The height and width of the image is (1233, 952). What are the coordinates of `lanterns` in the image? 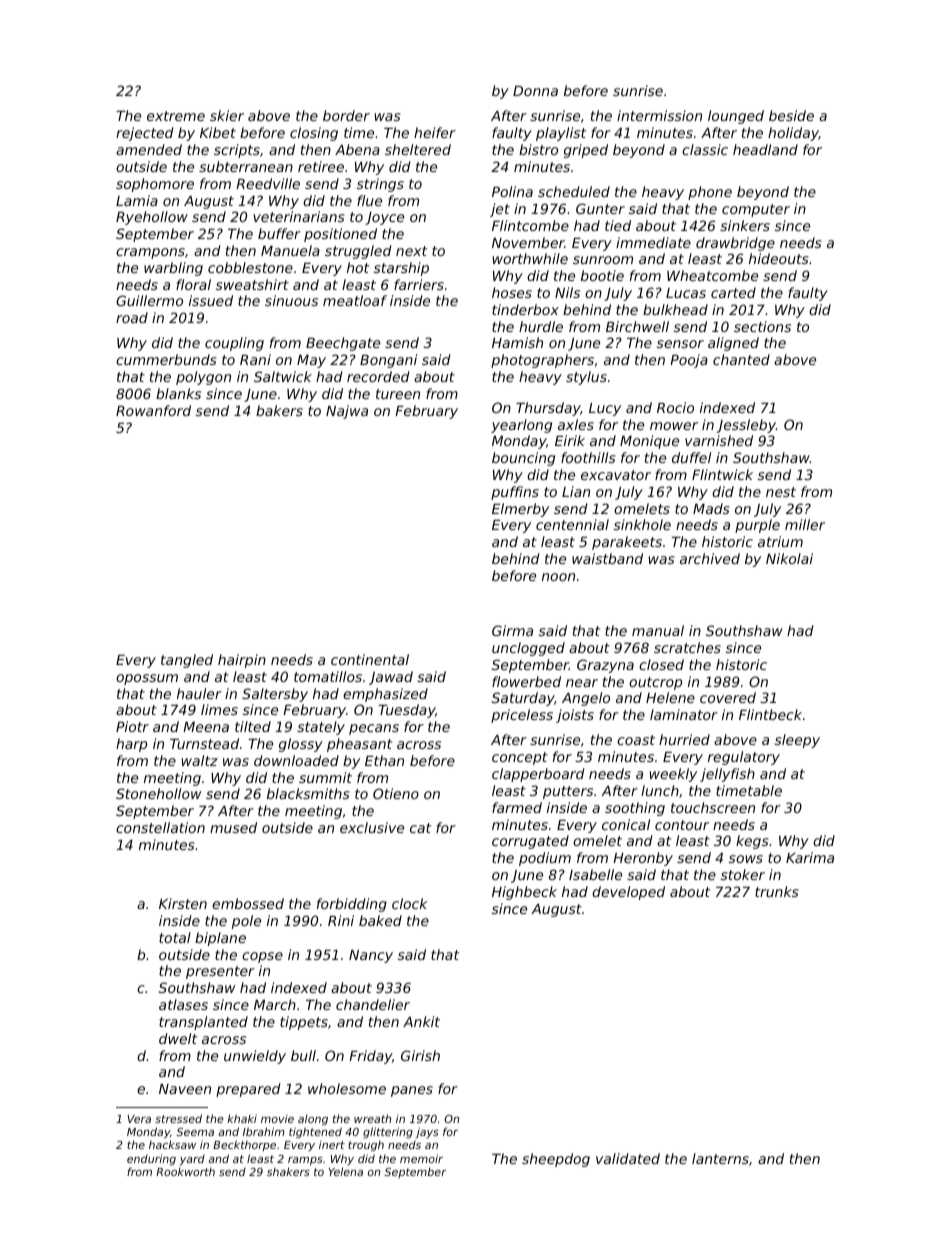 It's located at (720, 1158).
